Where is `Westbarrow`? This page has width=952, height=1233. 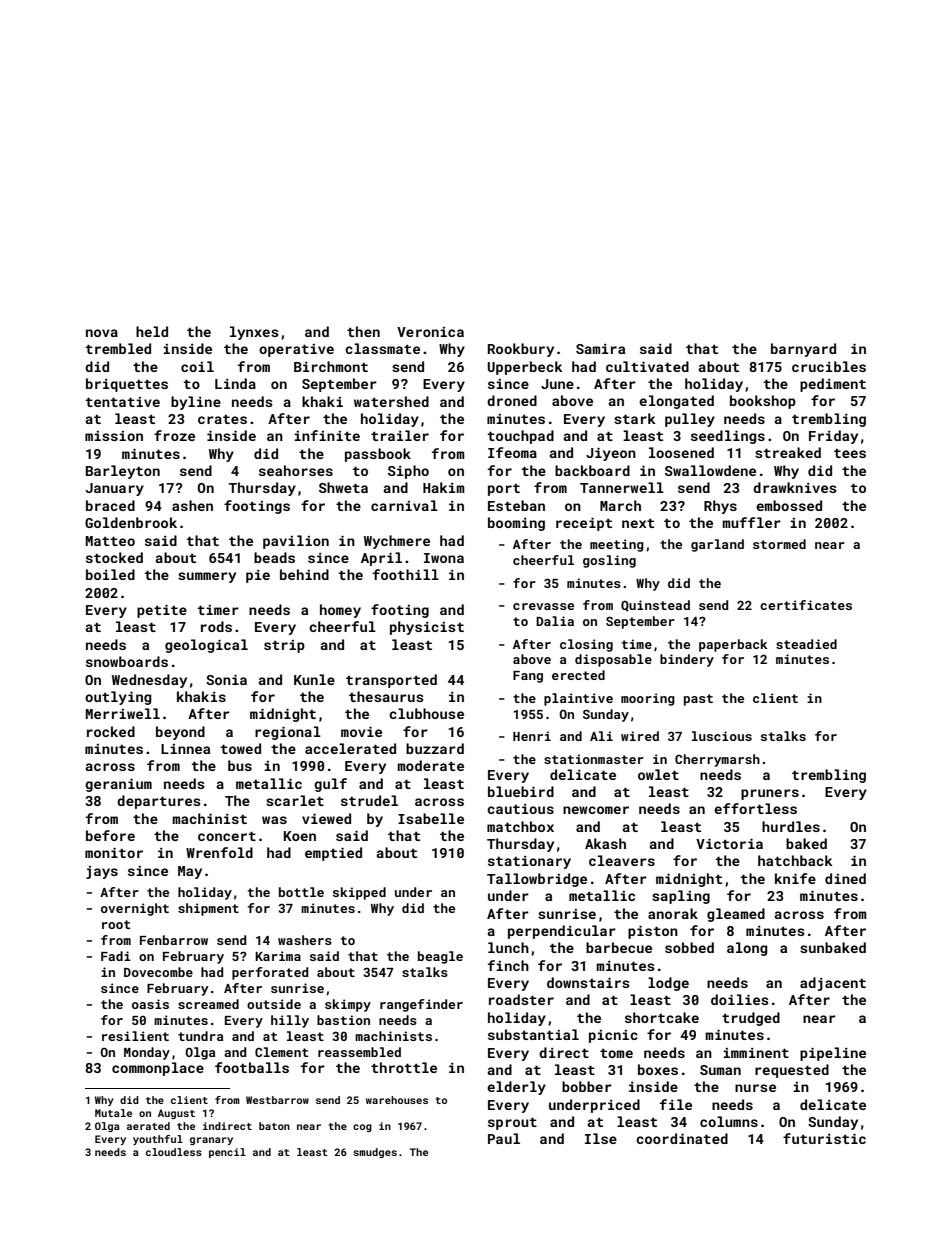
Westbarrow is located at coordinates (277, 1100).
